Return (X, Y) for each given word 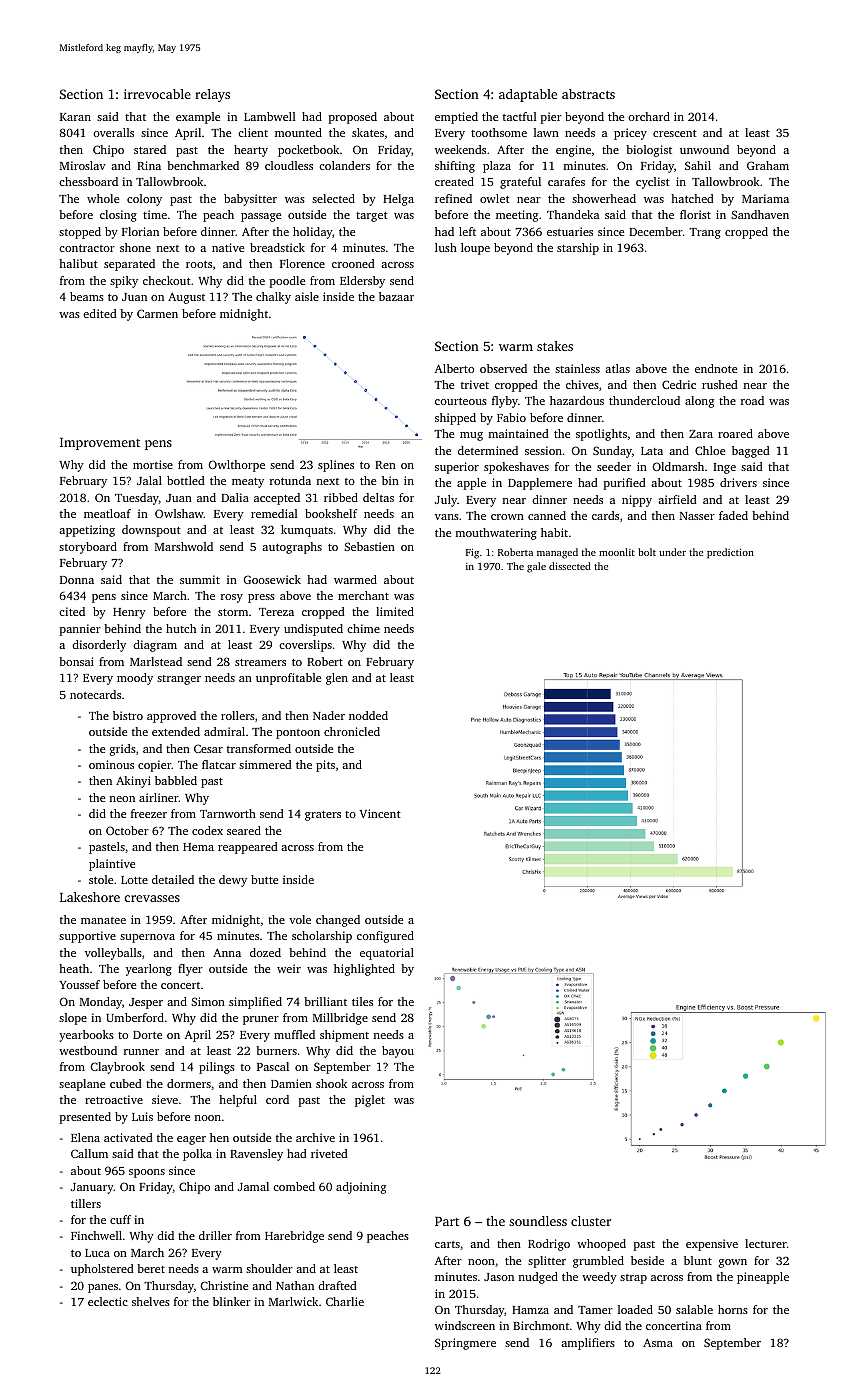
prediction (730, 553)
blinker (232, 1301)
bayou (398, 1052)
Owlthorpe (237, 466)
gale (536, 567)
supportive (87, 937)
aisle (307, 296)
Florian (140, 231)
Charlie (345, 1301)
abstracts (588, 94)
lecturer (766, 1243)
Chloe (710, 450)
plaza (497, 167)
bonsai (76, 661)
